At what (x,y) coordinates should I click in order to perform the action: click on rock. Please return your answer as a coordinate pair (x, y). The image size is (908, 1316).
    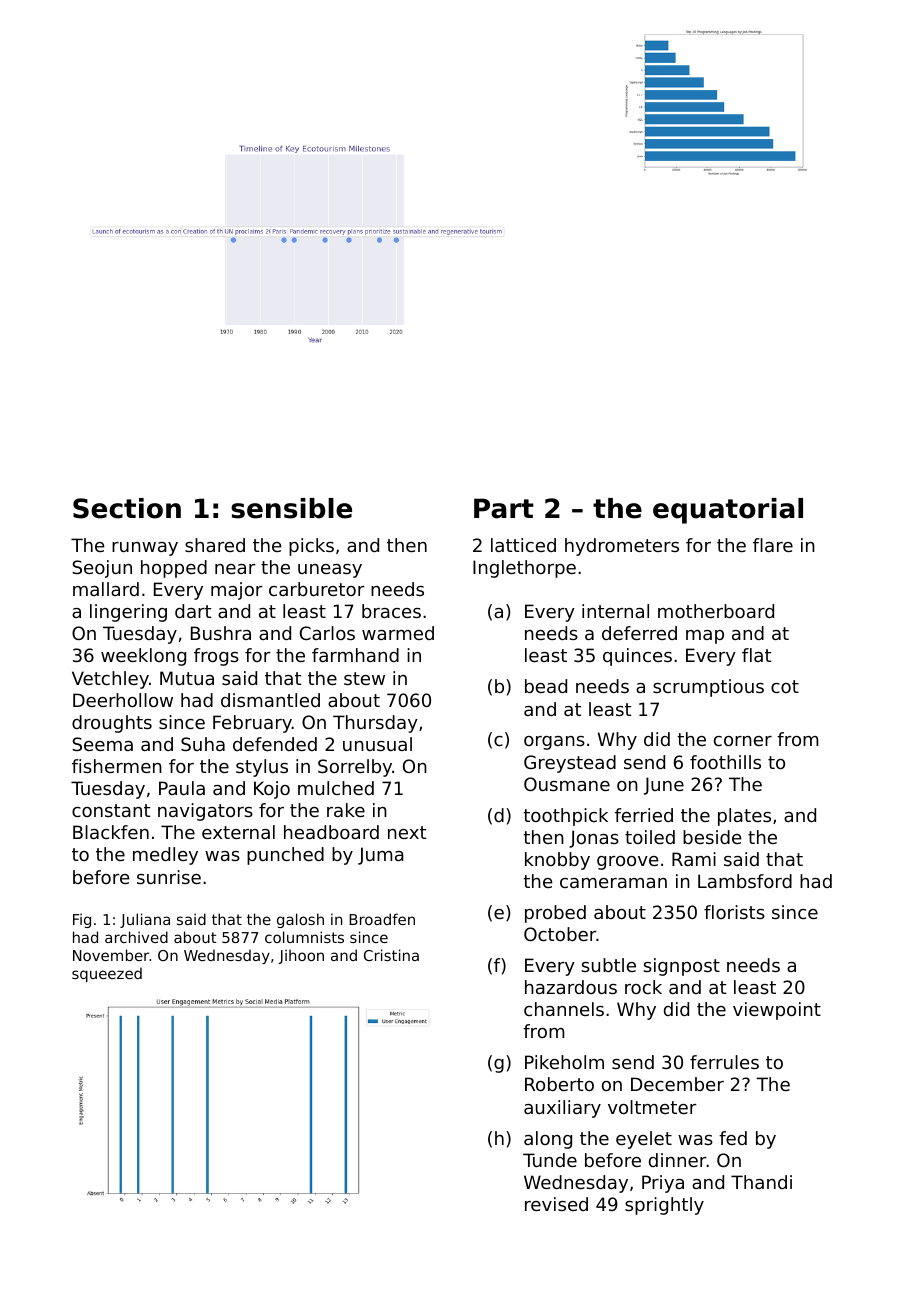
    Looking at the image, I should click on (643, 987).
